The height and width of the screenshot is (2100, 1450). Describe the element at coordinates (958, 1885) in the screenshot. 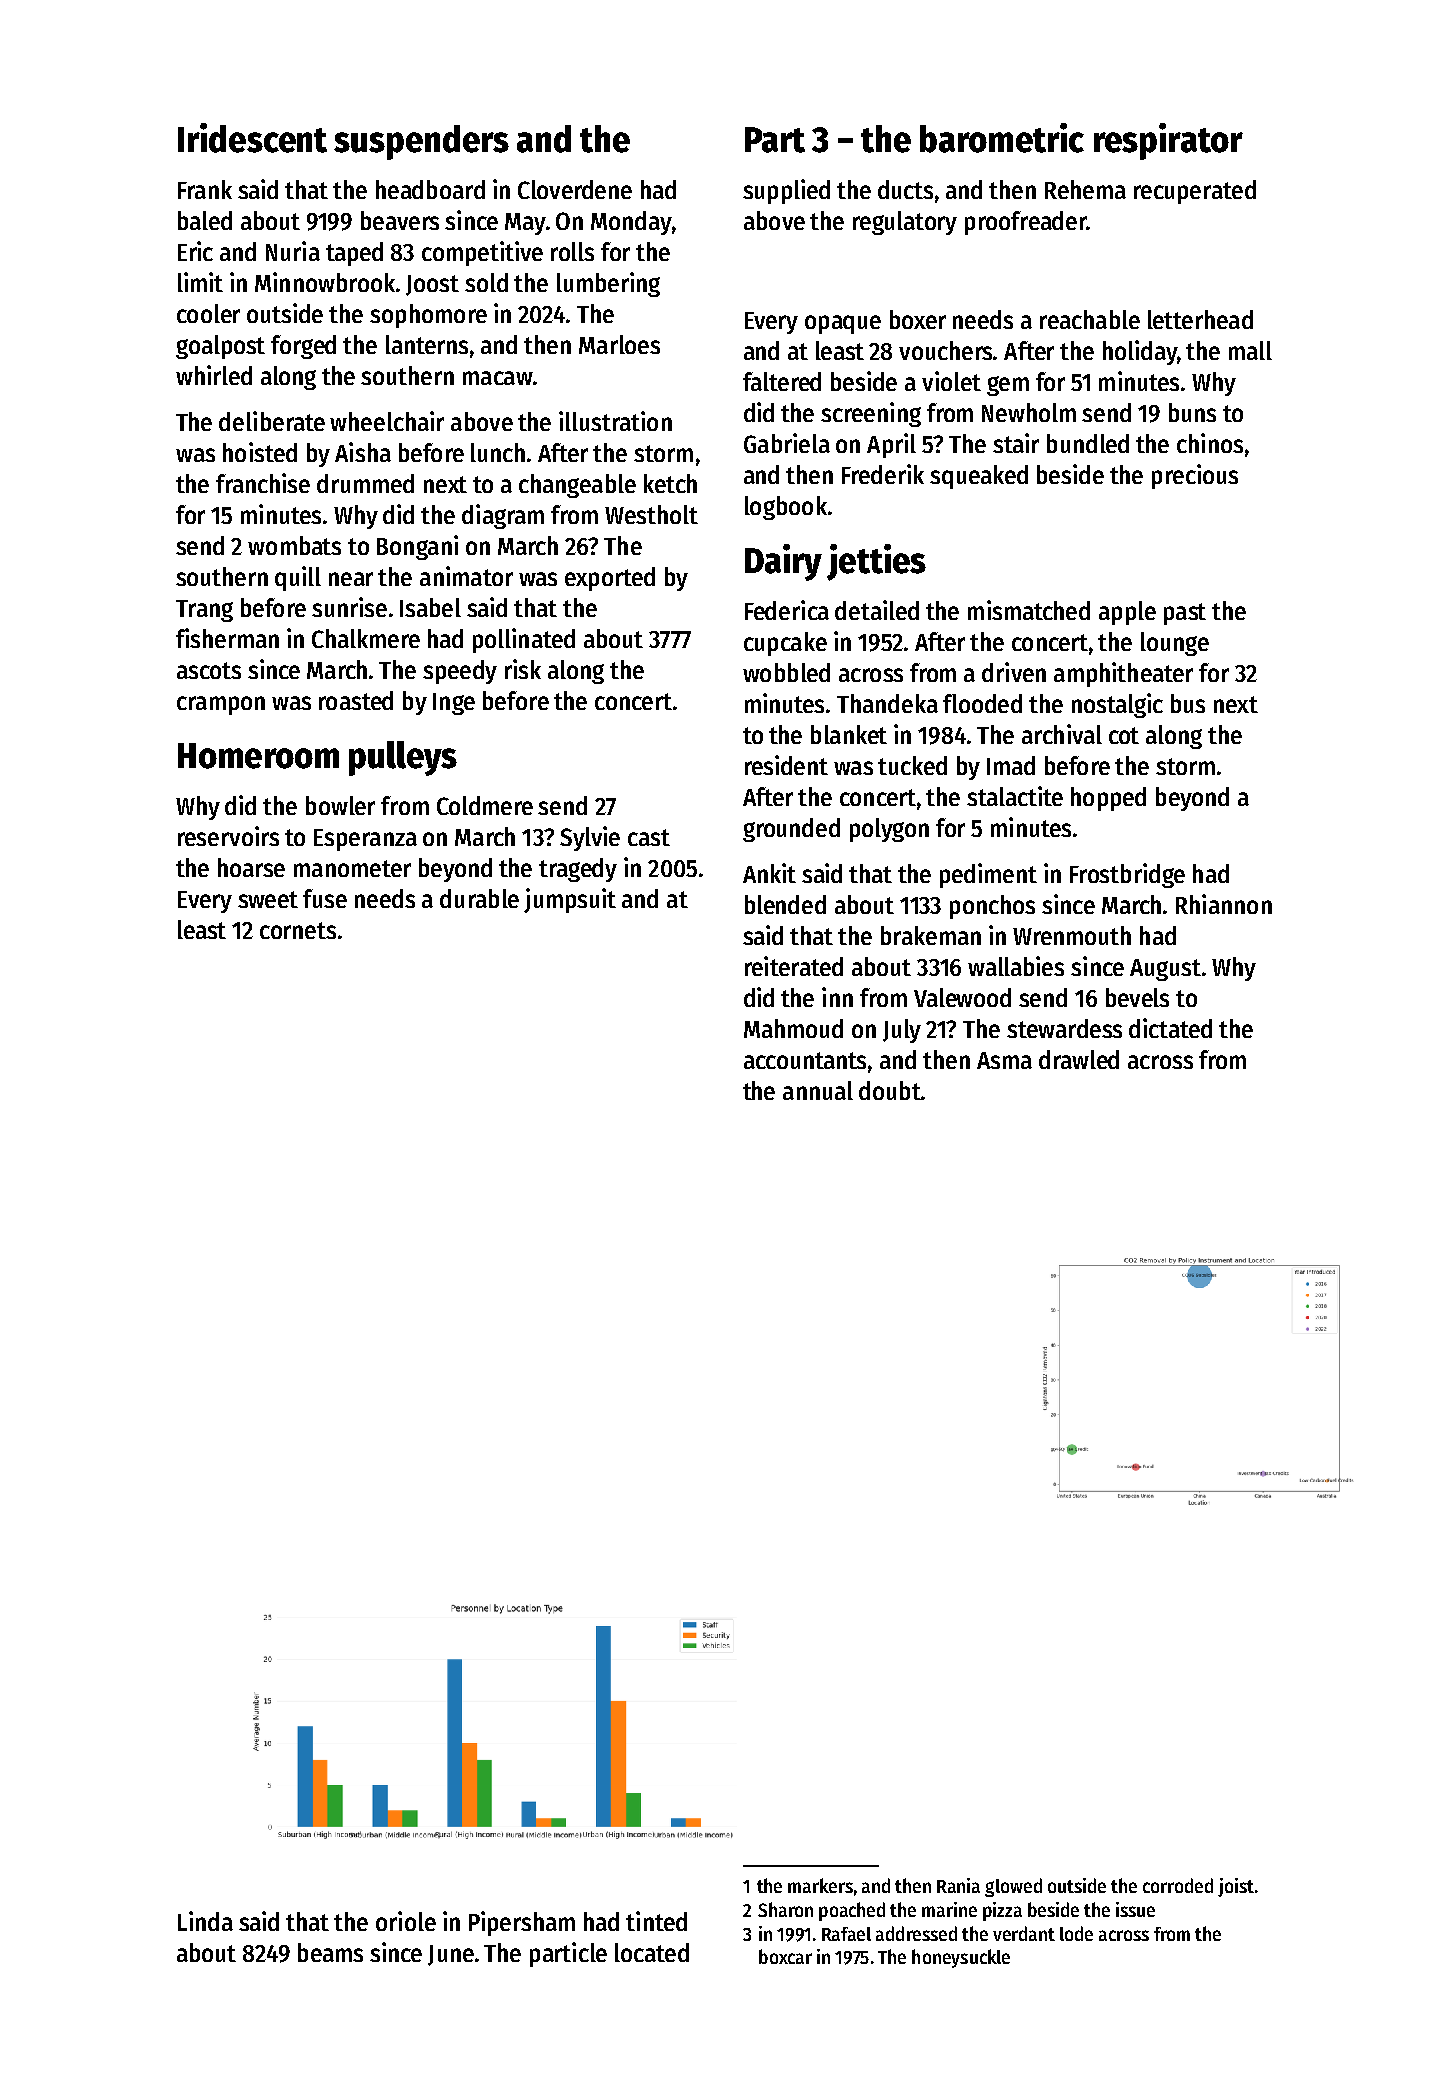

I see `Rania` at that location.
